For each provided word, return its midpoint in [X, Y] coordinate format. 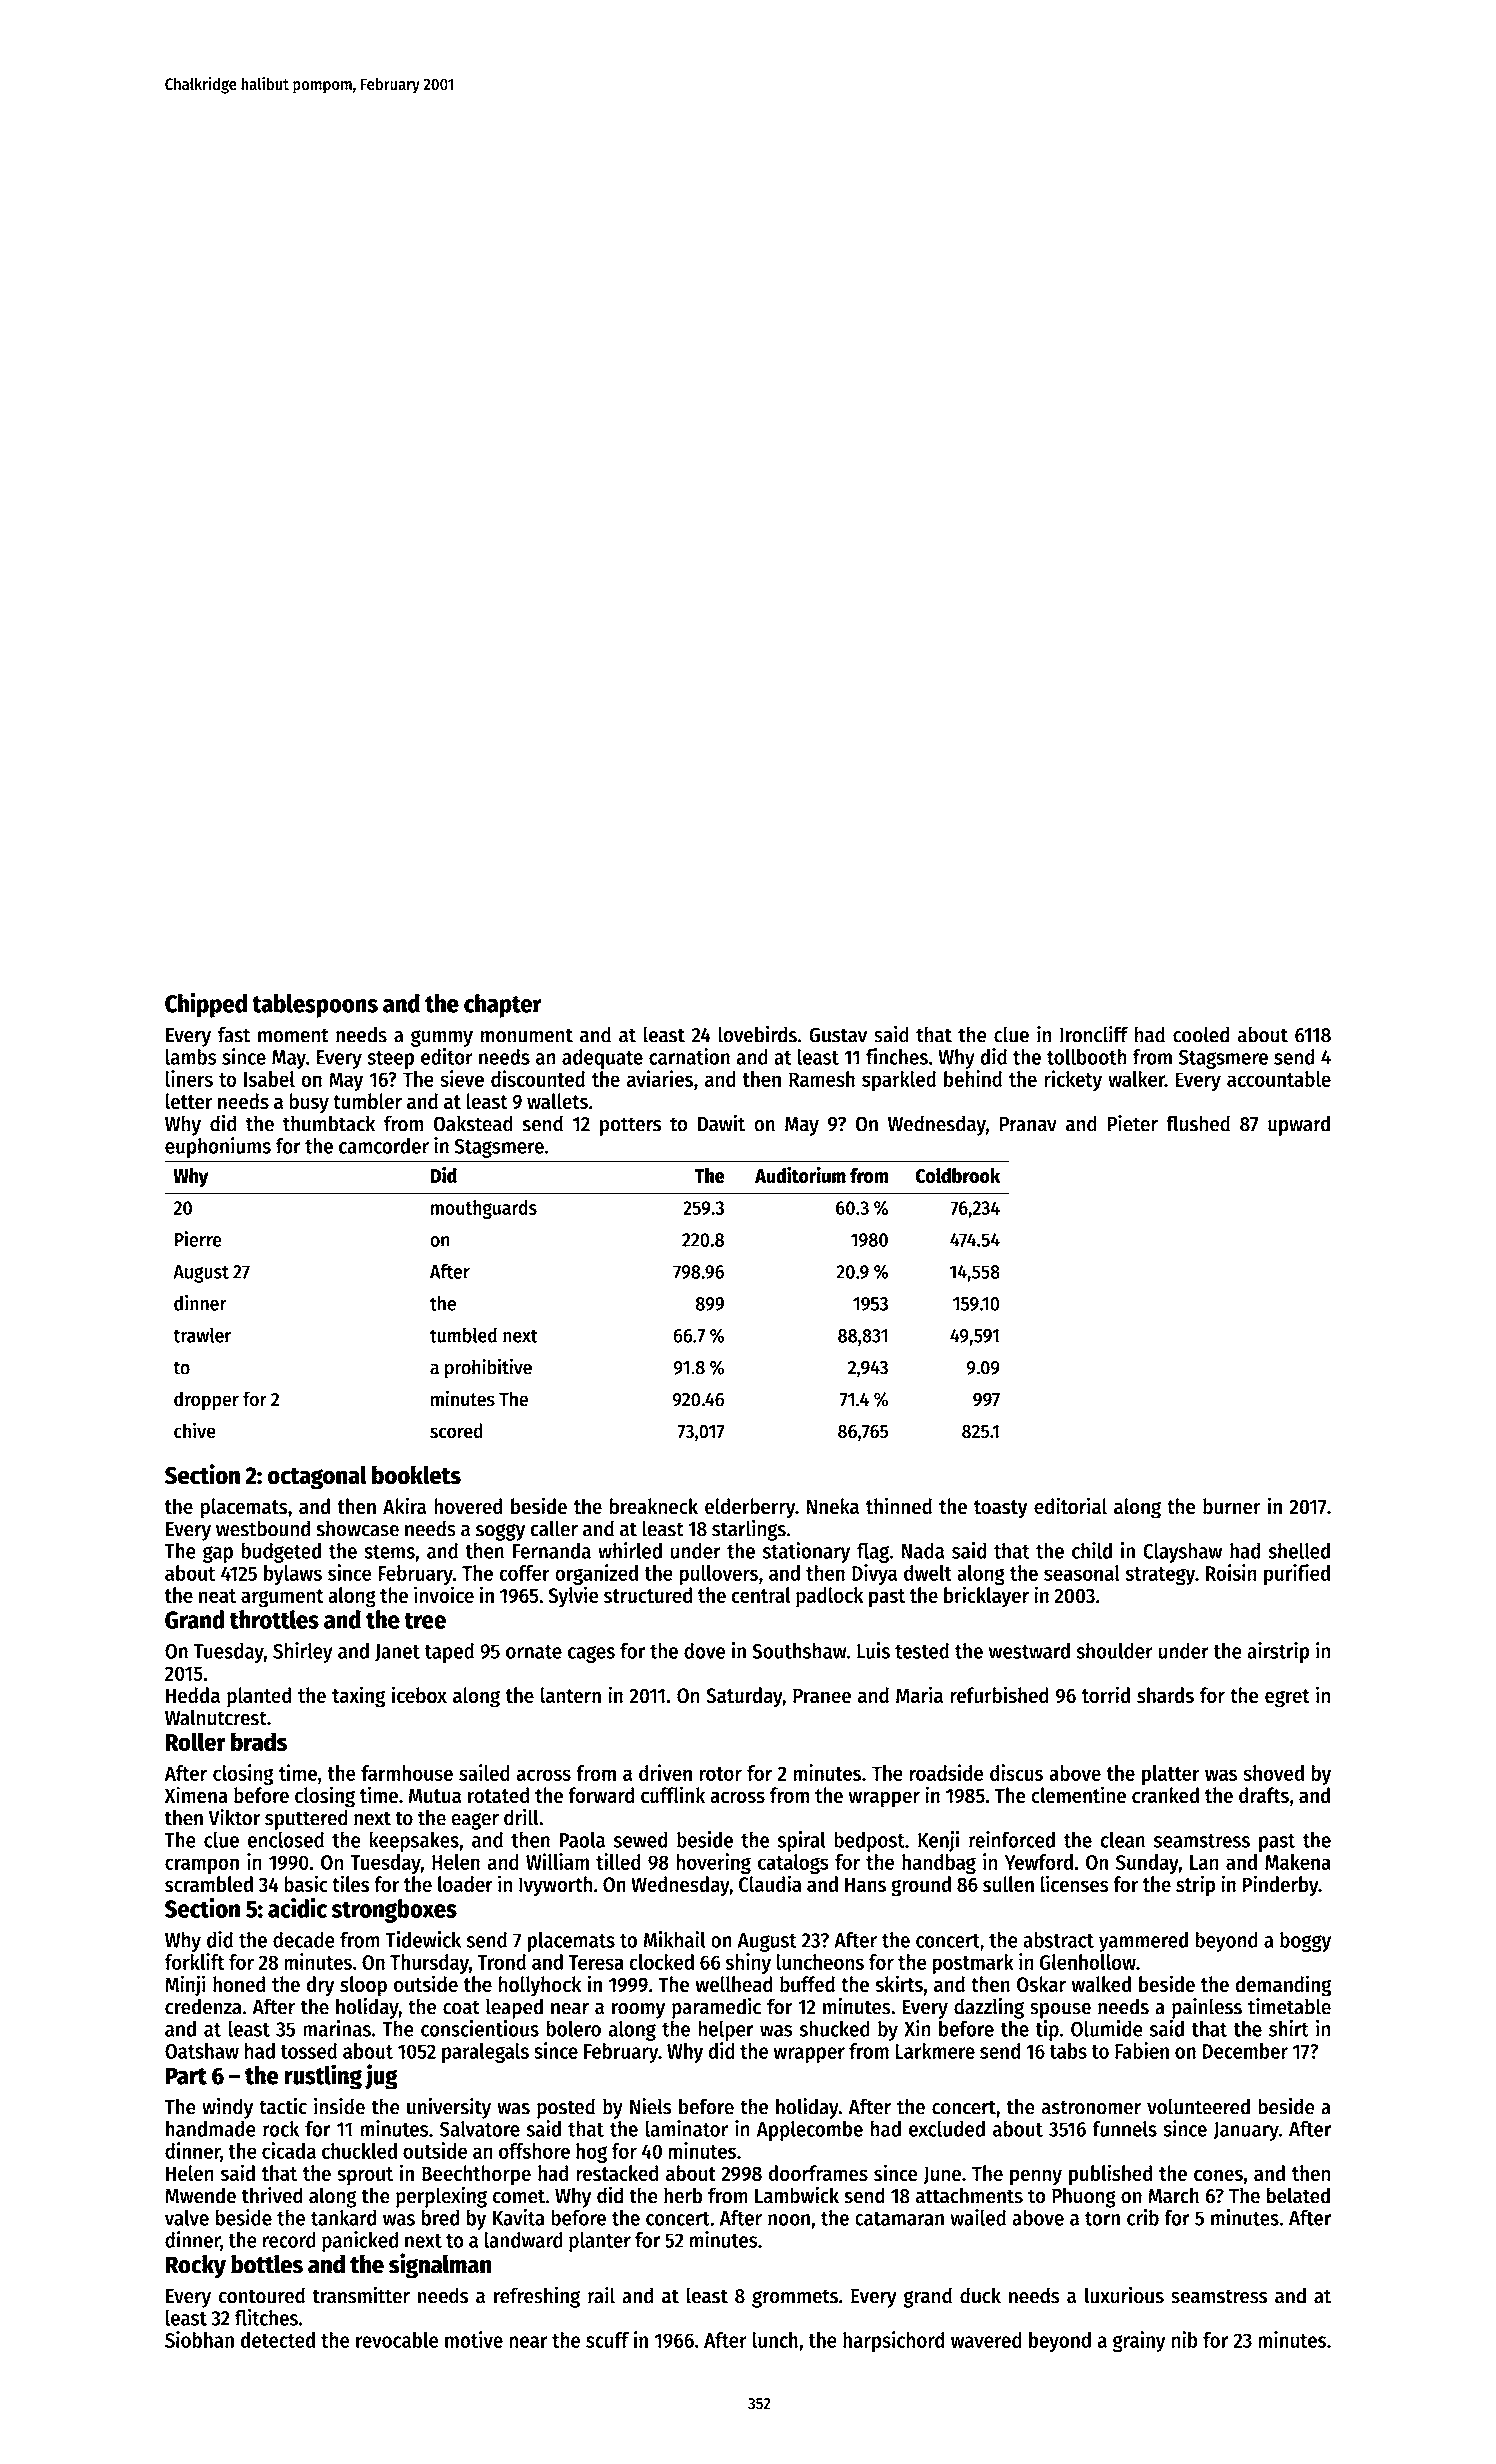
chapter [503, 1006]
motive [474, 2339]
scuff [607, 2340]
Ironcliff [1094, 1034]
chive [195, 1430]
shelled [1299, 1551]
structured [648, 1595]
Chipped [206, 1005]
